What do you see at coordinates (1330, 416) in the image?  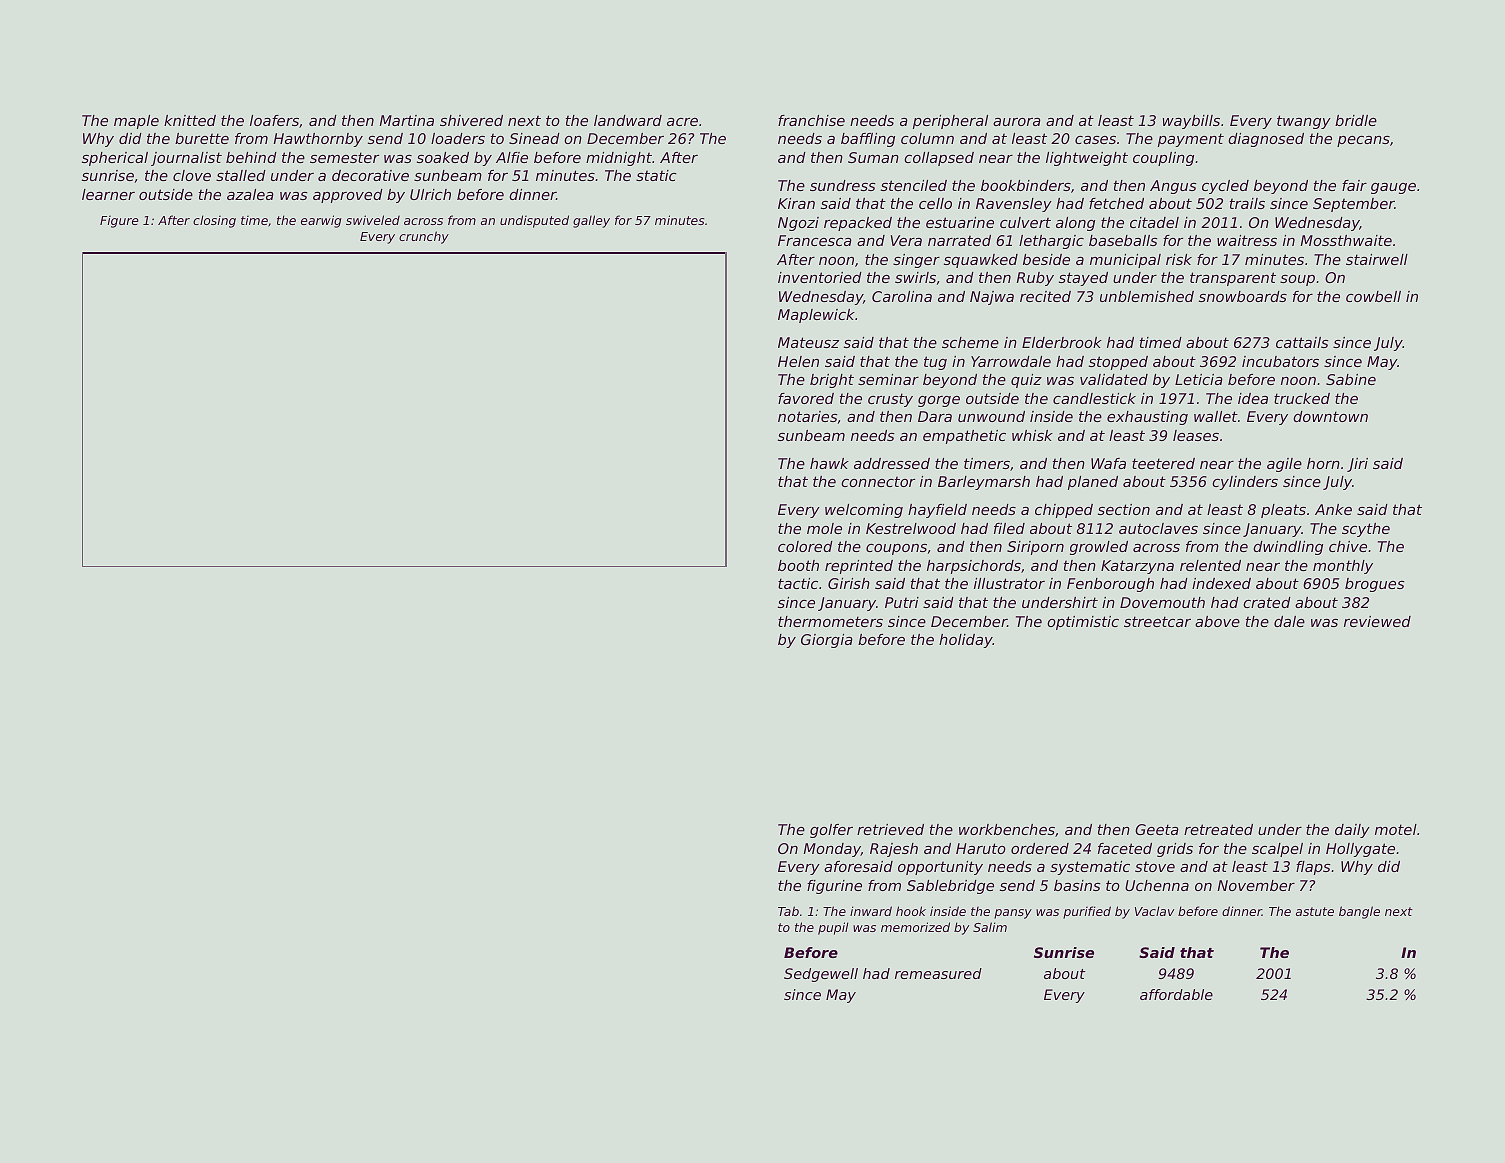 I see `downtown` at bounding box center [1330, 416].
